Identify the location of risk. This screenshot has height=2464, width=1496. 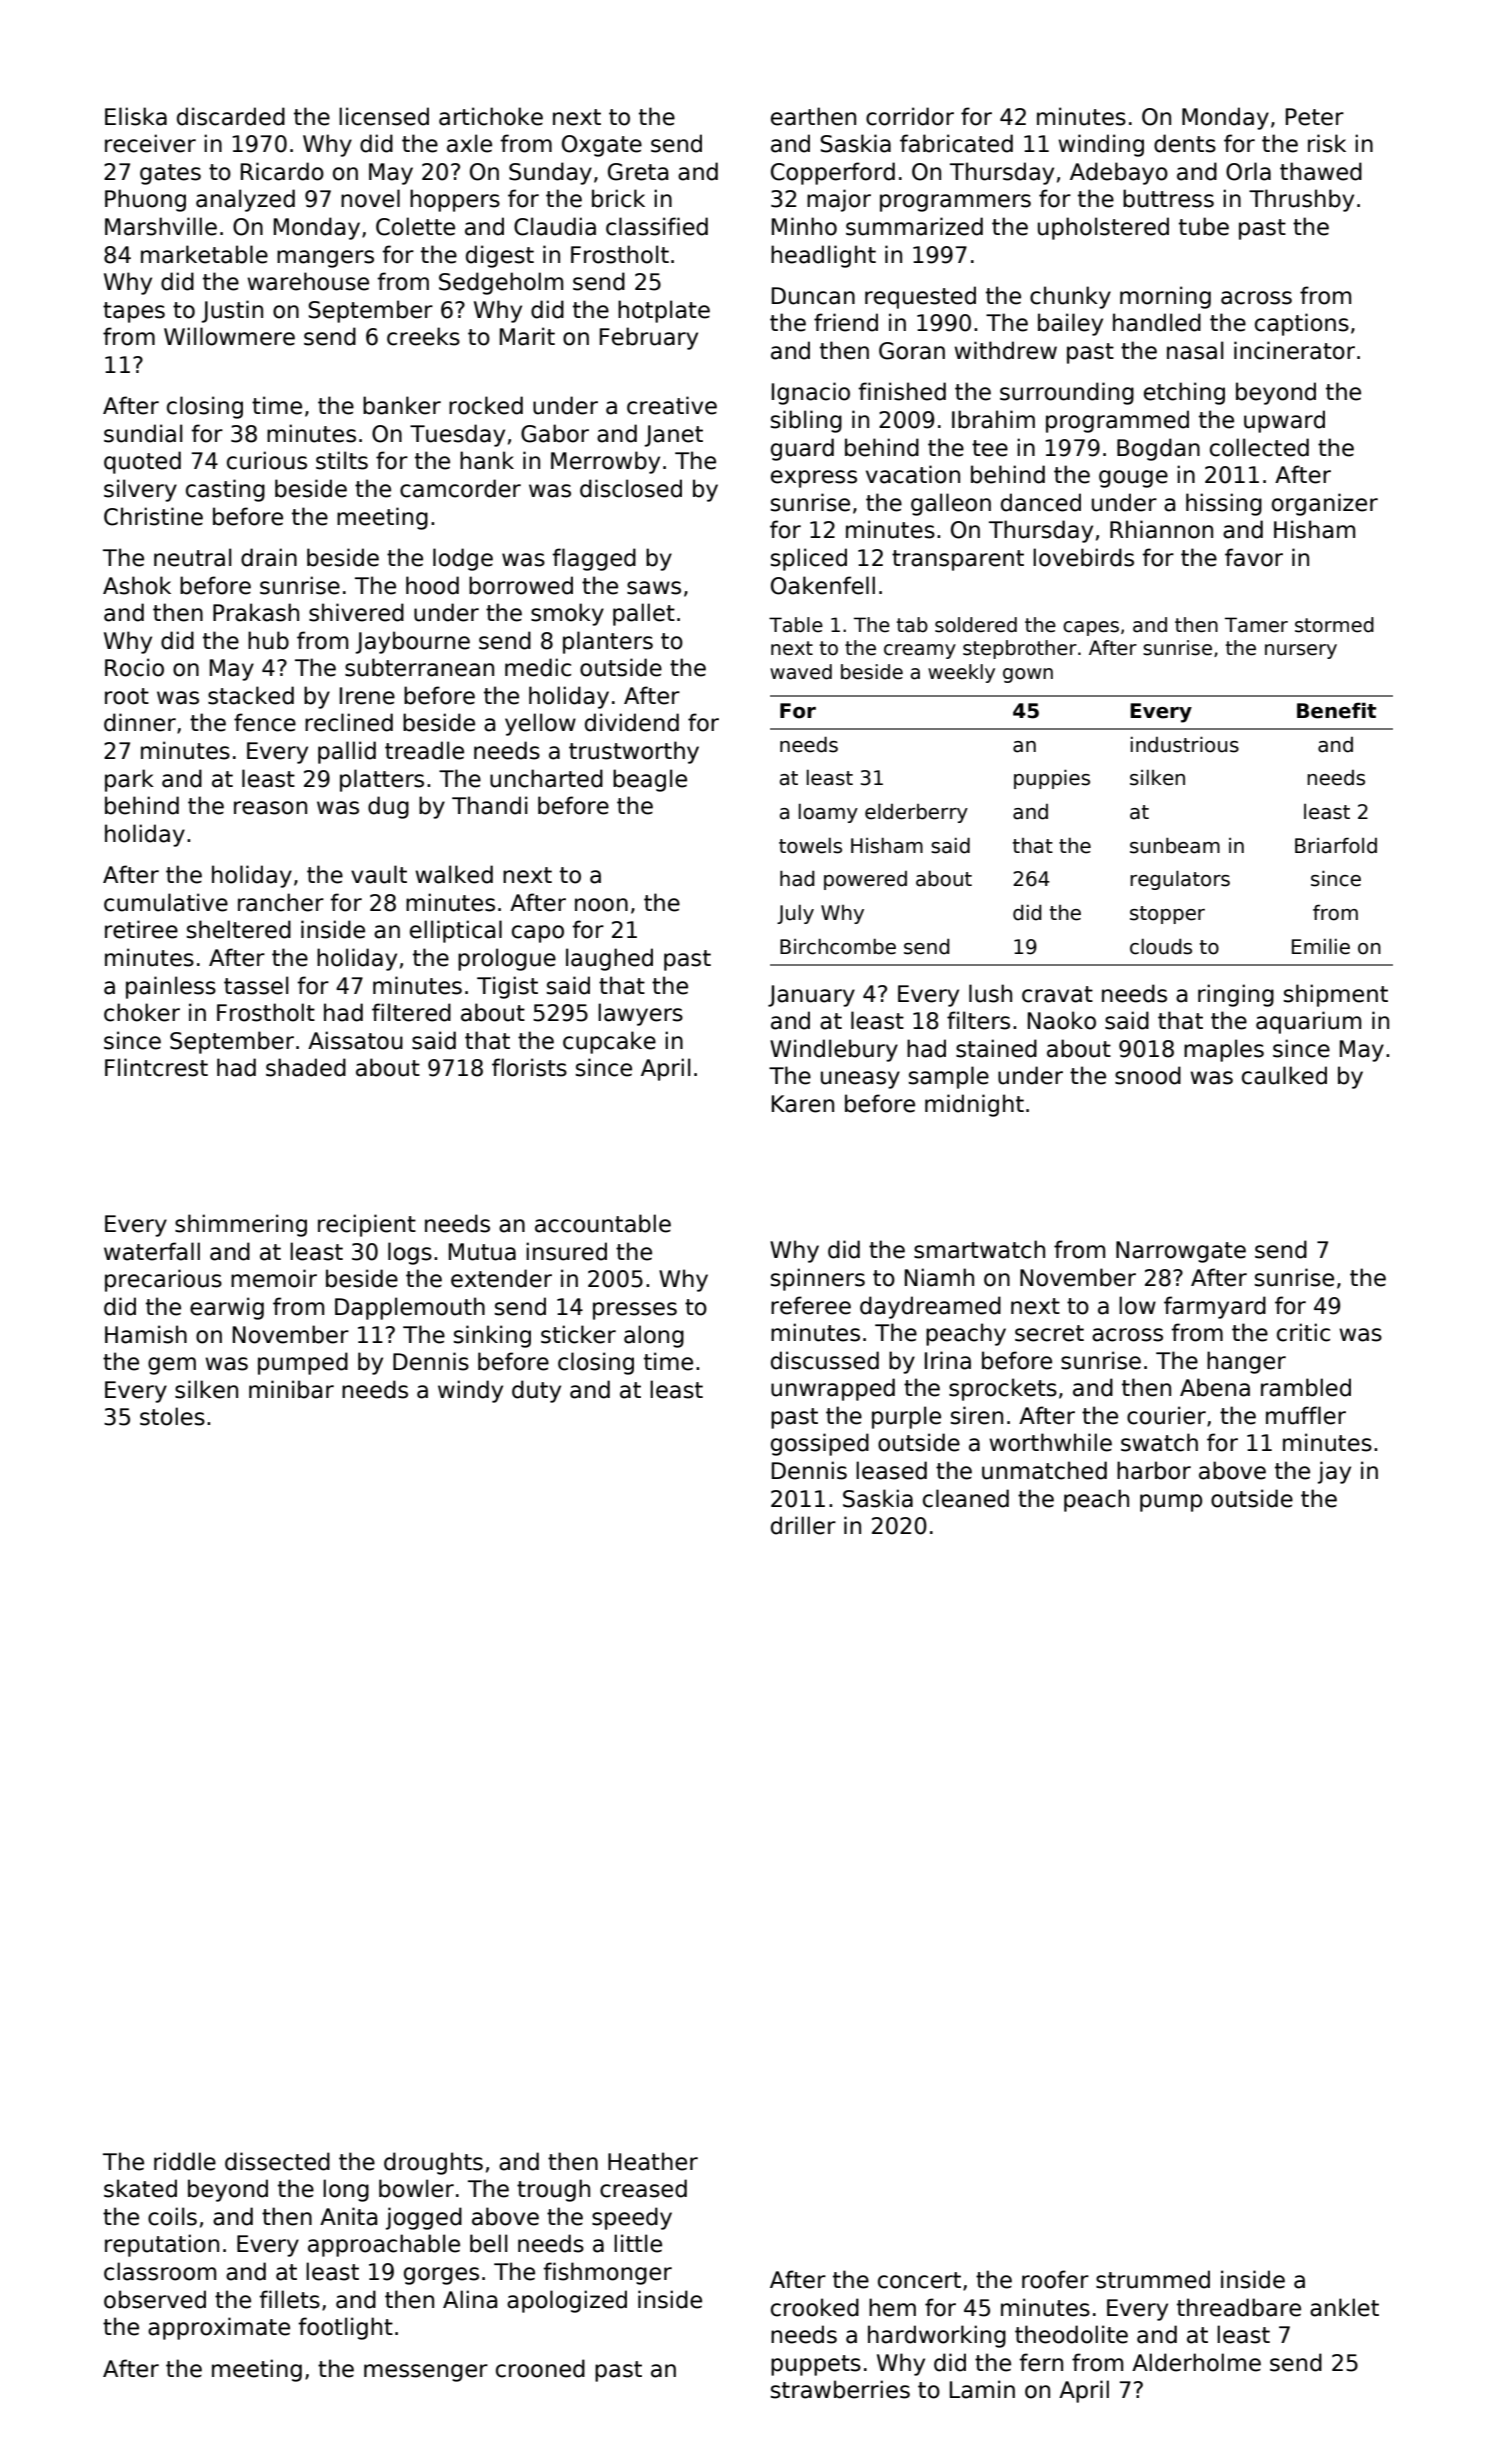
(1327, 143).
